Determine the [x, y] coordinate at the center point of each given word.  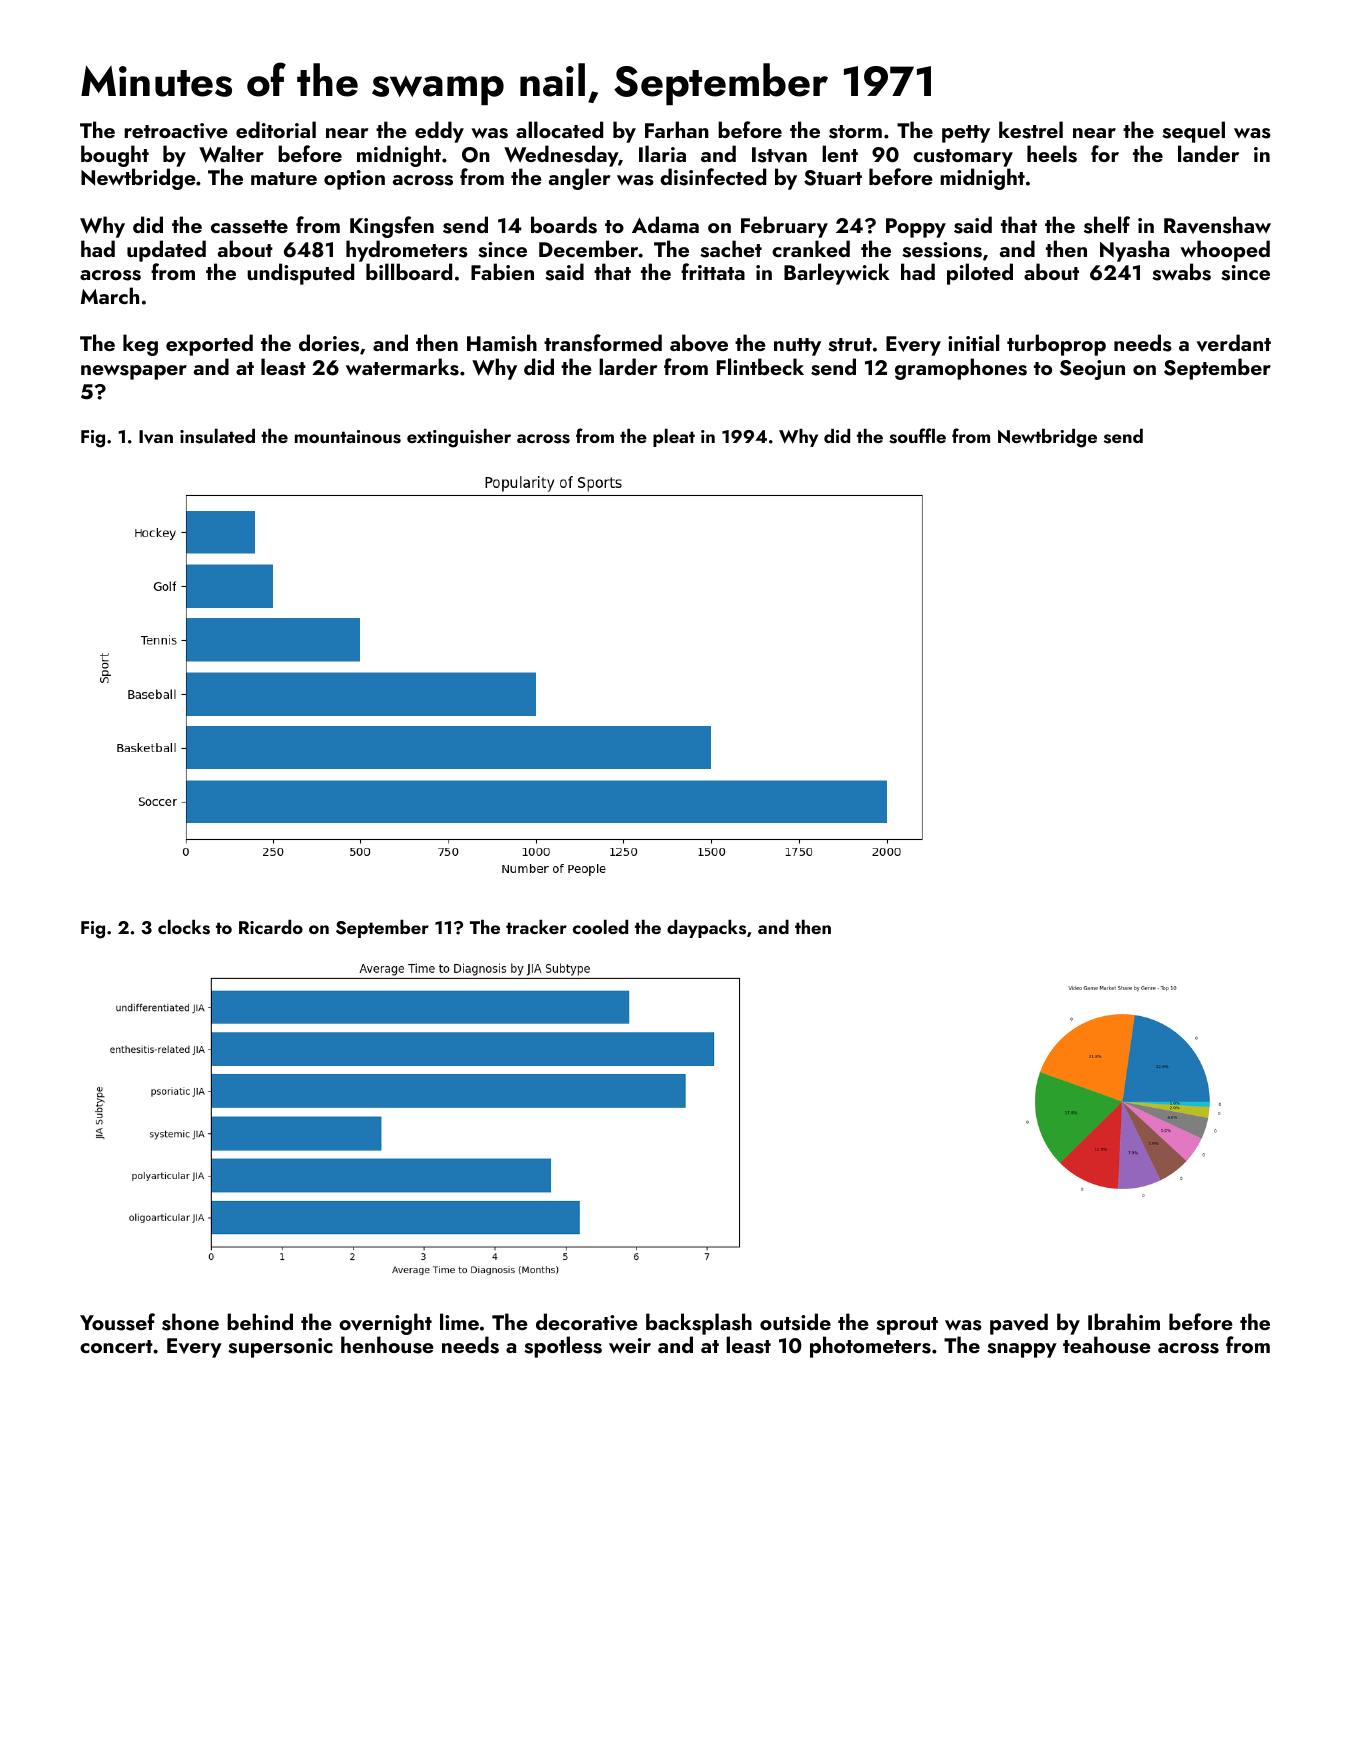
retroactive [176, 131]
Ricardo [271, 926]
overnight [385, 1324]
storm [855, 132]
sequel [1193, 132]
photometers [870, 1347]
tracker [536, 926]
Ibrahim [1124, 1321]
